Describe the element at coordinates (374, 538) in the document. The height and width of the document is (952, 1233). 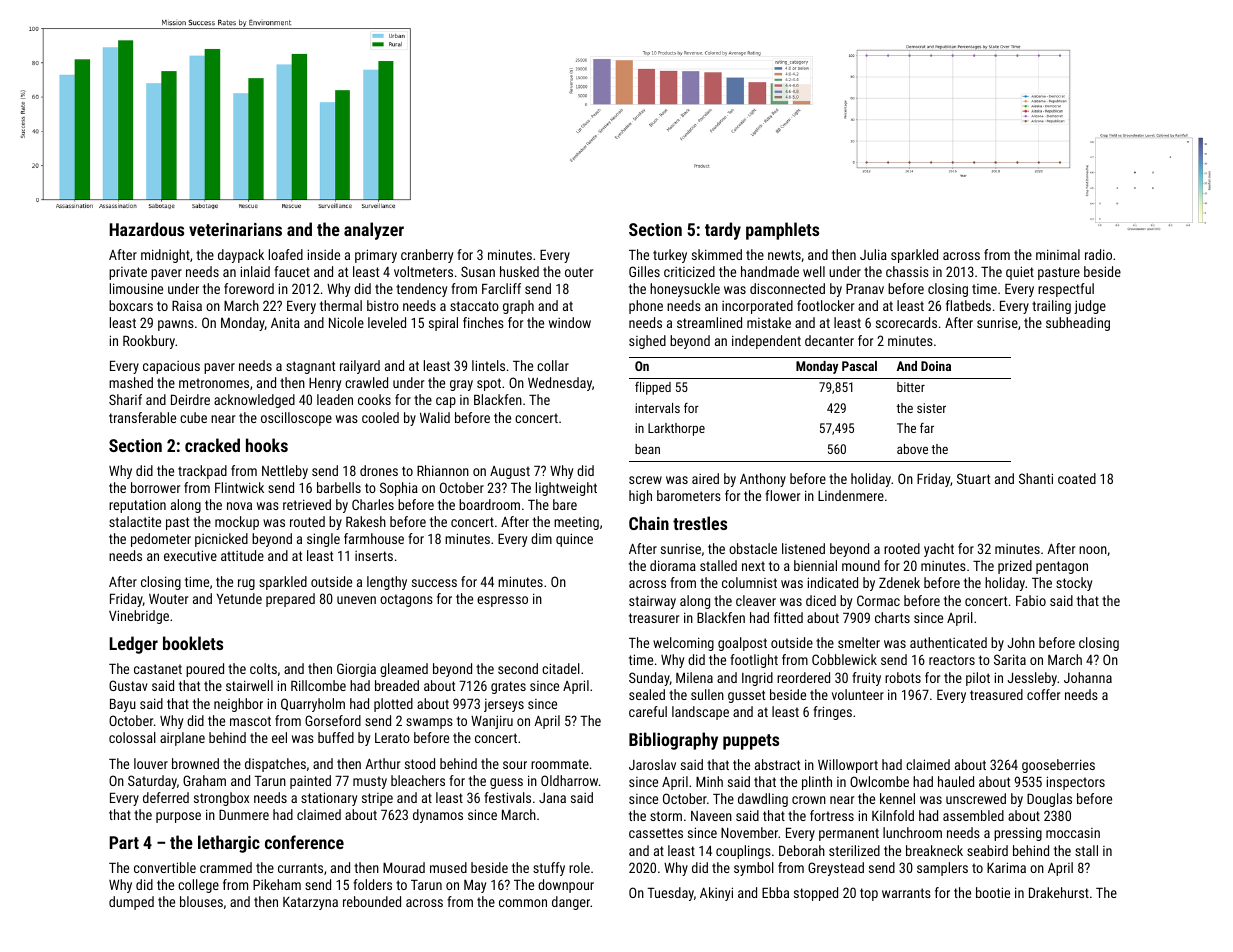
I see `farmhouse` at that location.
